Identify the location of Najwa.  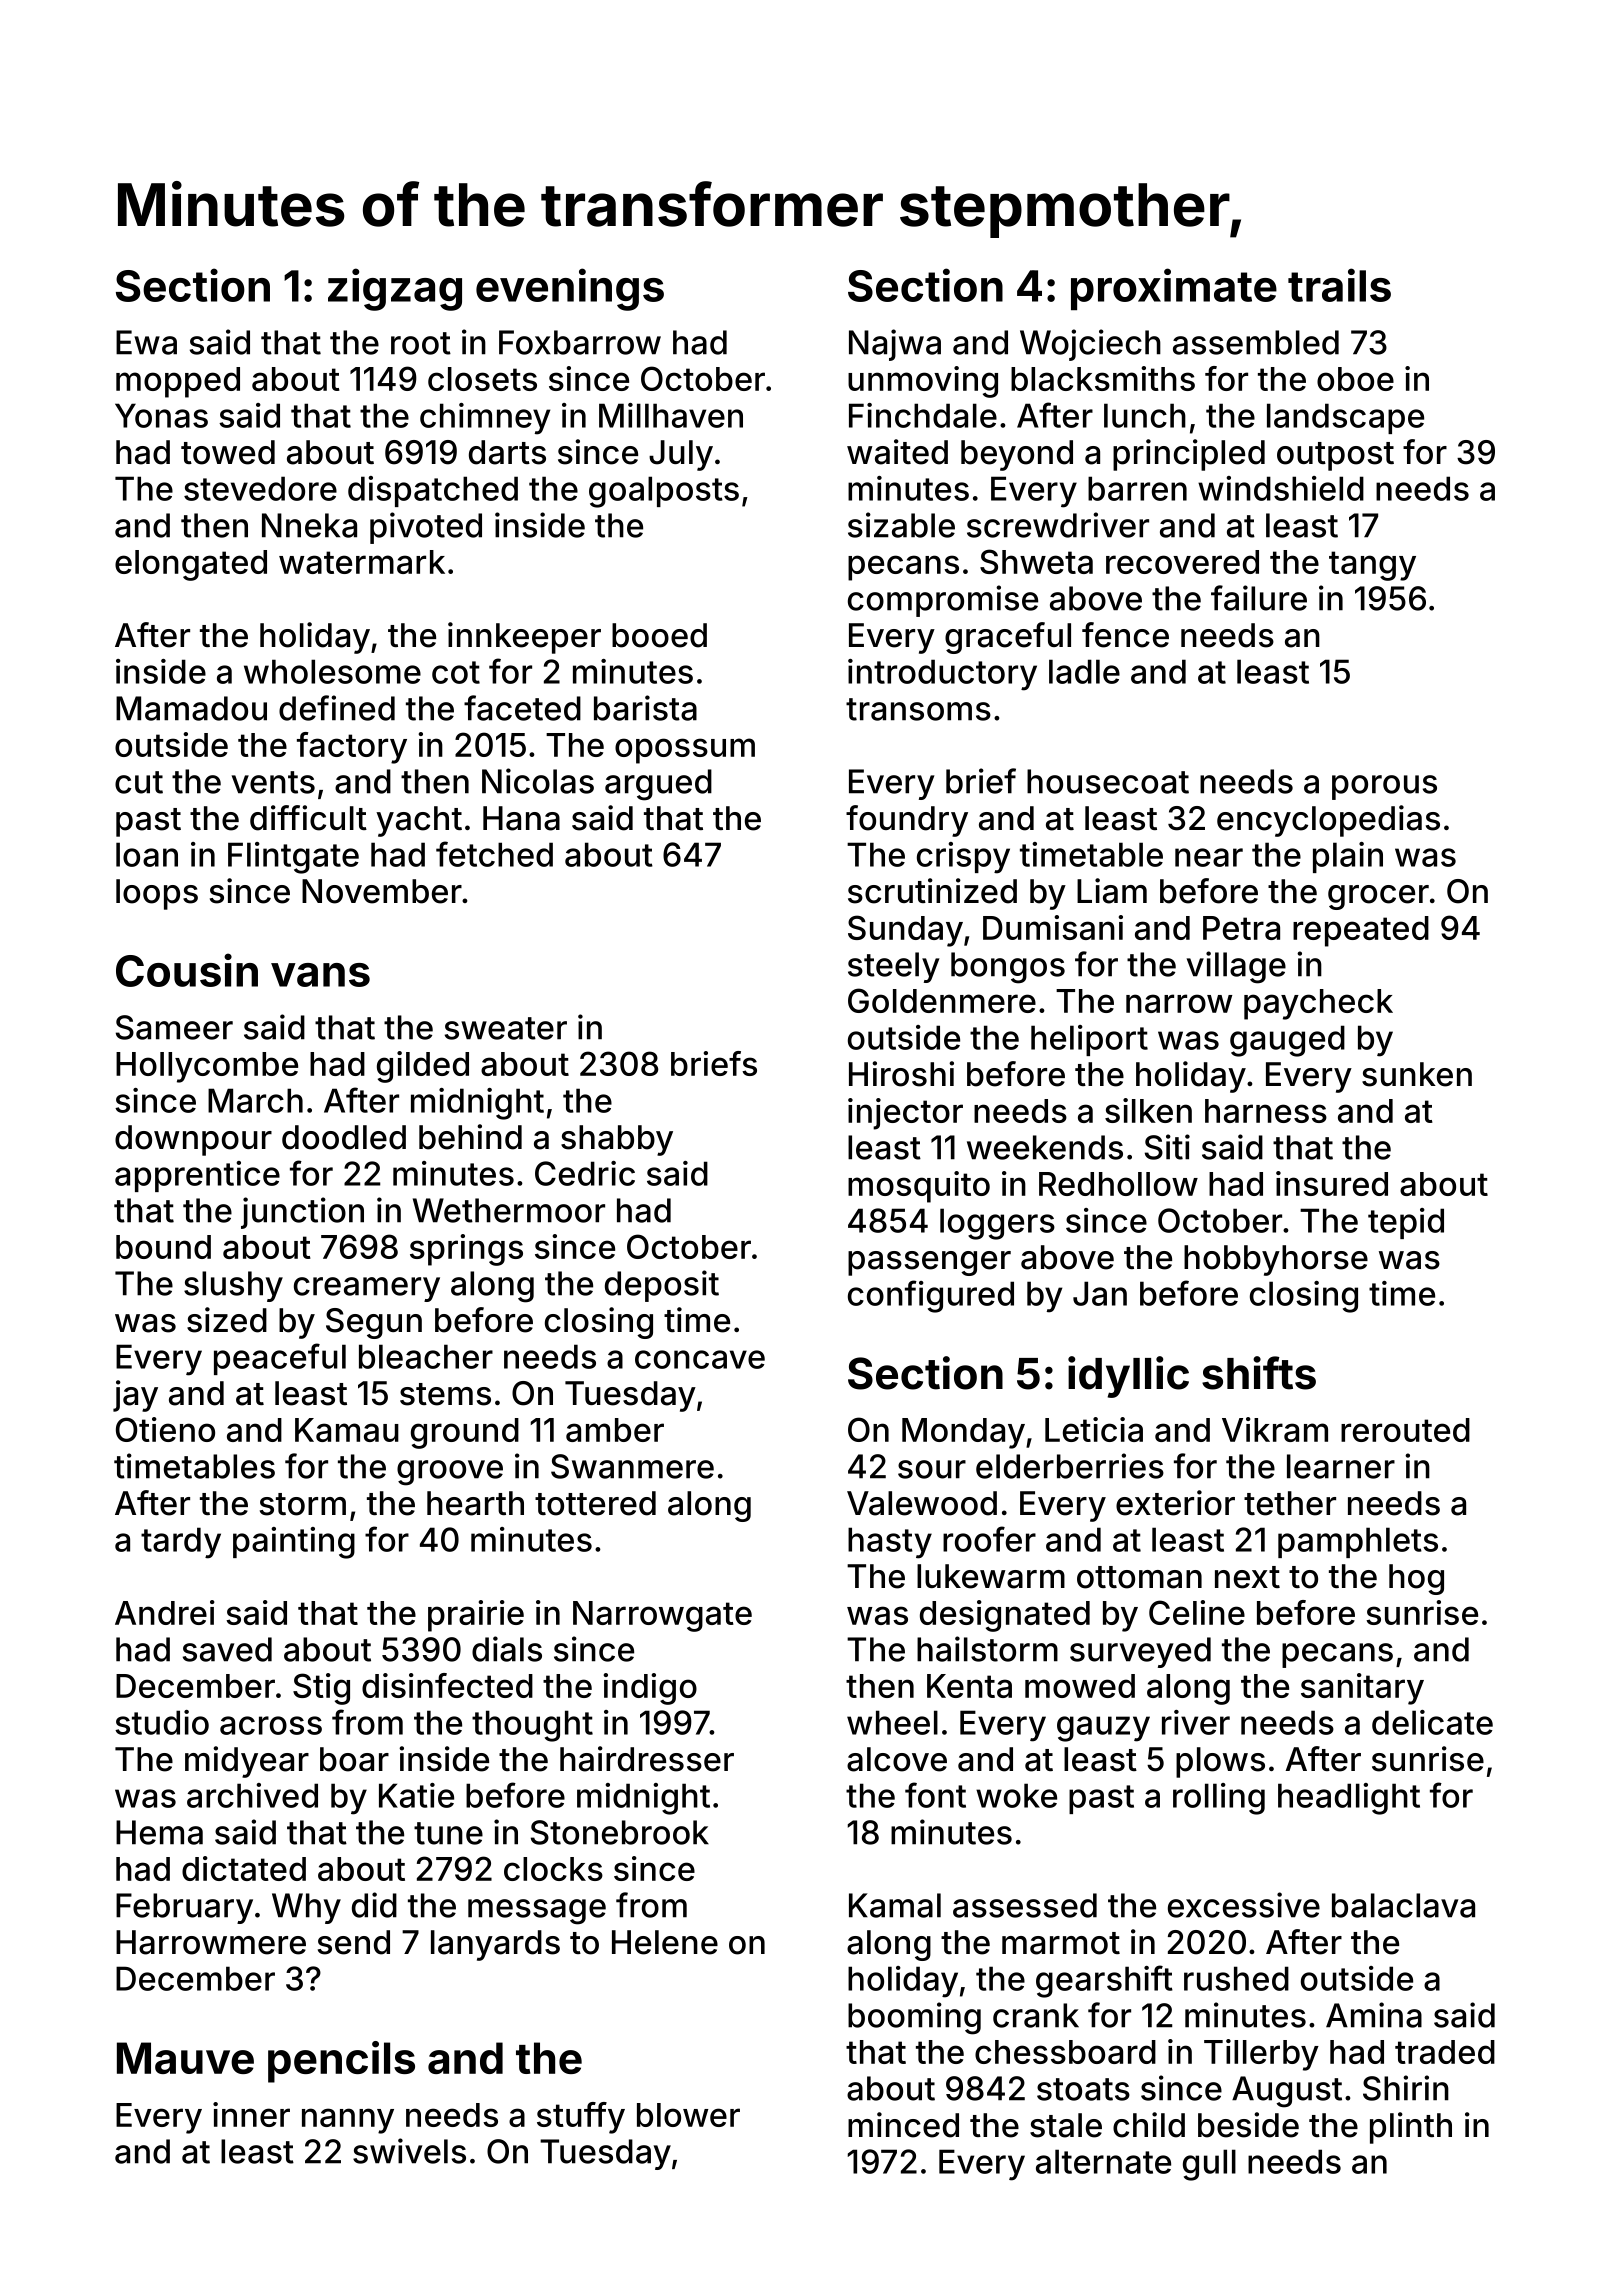
(895, 345).
